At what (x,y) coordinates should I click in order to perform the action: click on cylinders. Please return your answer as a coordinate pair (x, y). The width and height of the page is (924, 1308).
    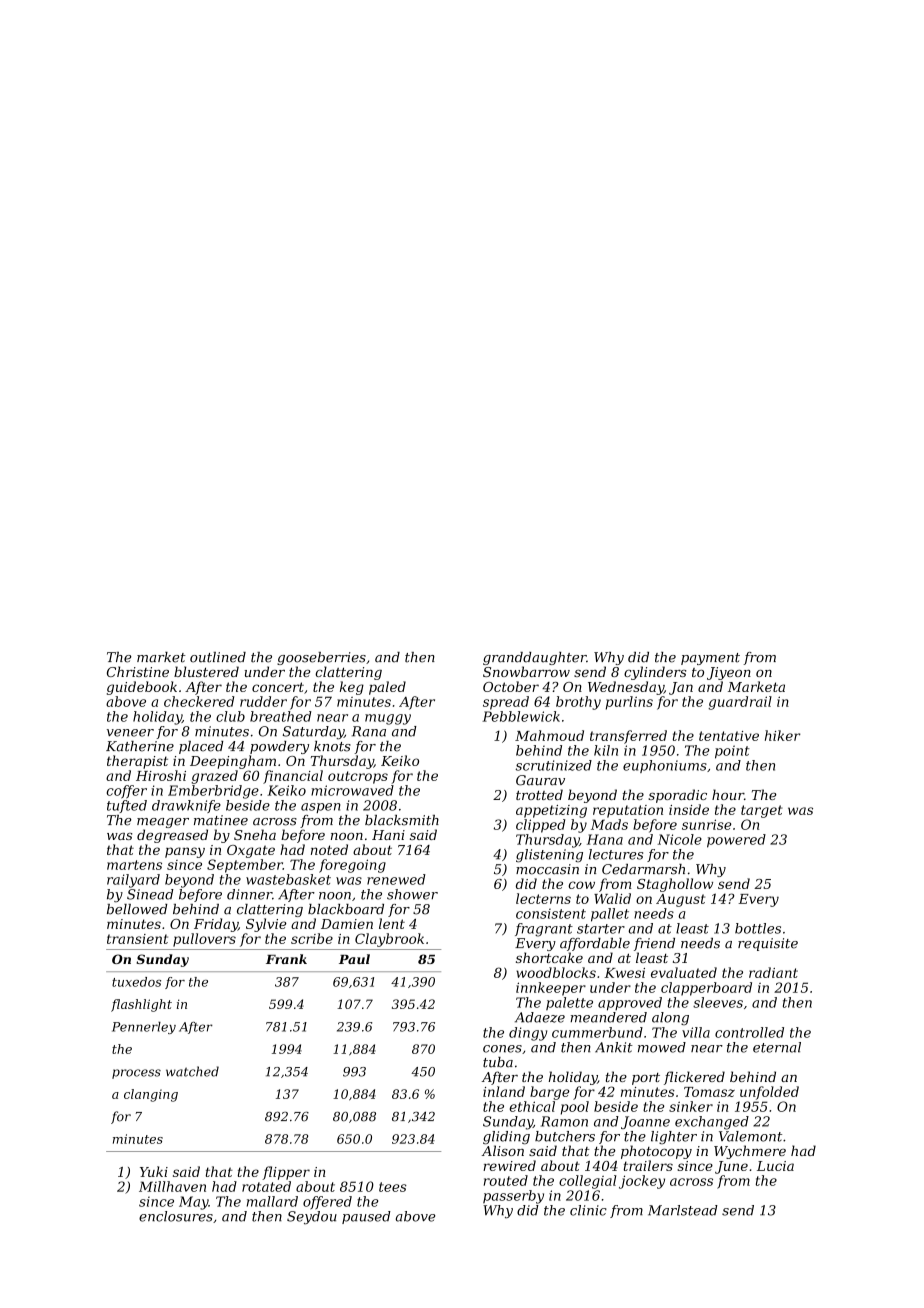
    Looking at the image, I should click on (655, 673).
